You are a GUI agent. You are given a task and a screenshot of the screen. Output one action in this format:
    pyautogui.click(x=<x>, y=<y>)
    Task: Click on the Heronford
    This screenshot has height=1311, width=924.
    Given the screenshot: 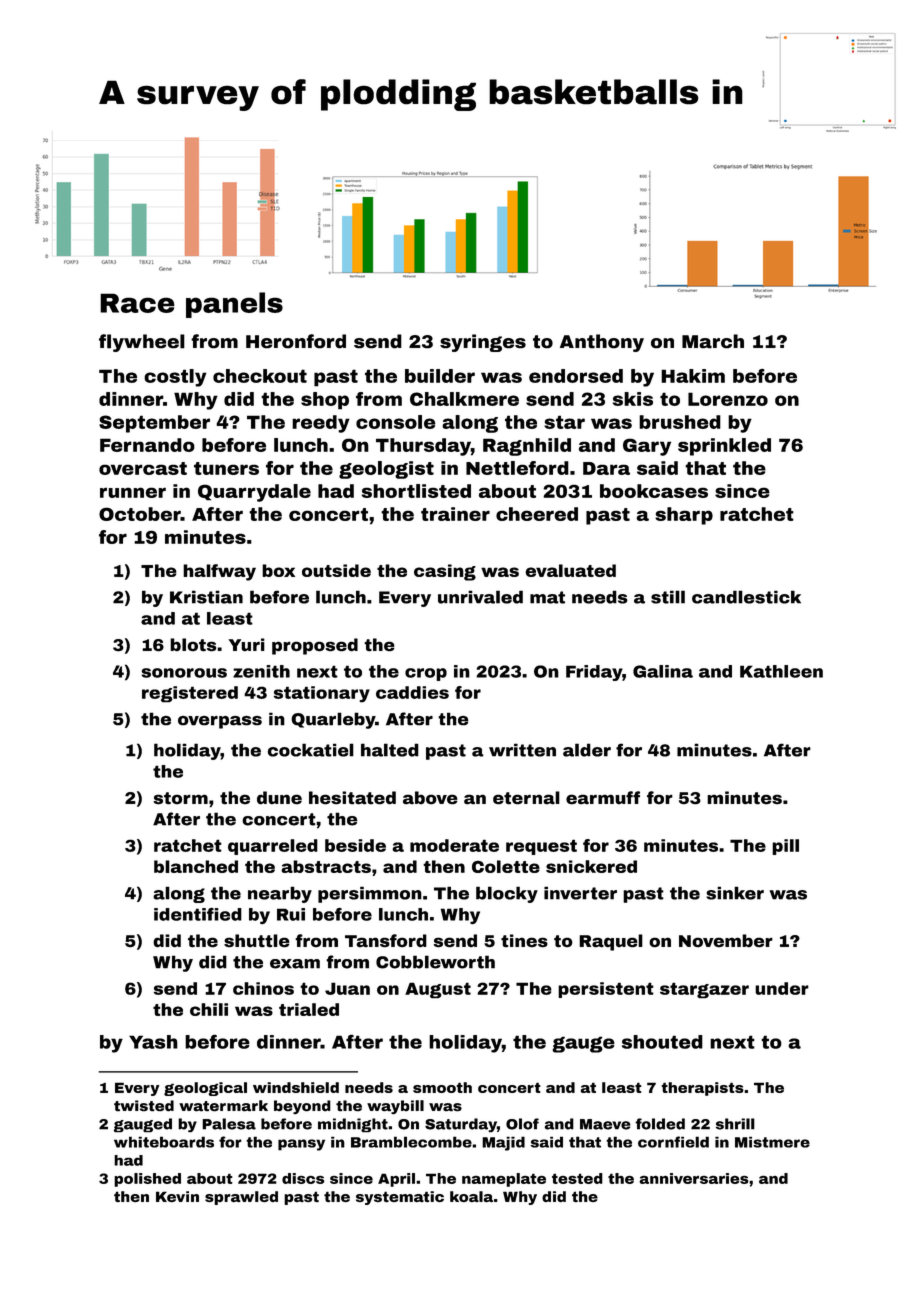 What is the action you would take?
    pyautogui.click(x=296, y=341)
